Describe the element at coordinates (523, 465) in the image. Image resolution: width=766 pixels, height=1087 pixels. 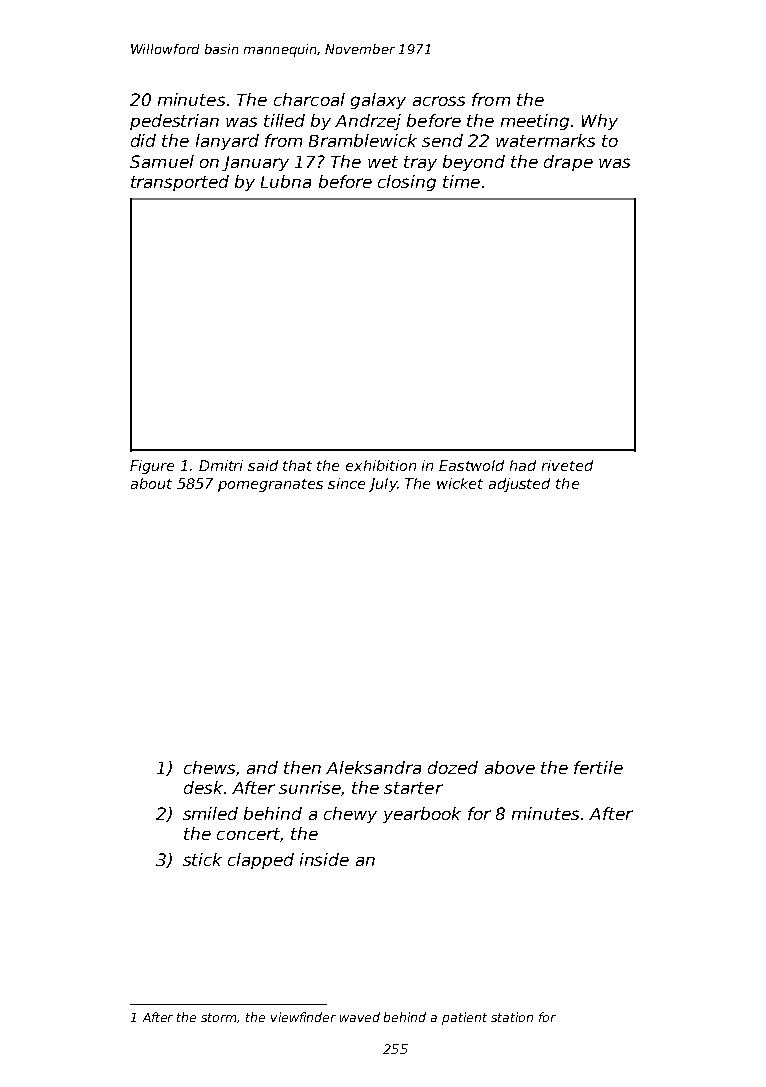
I see `had` at that location.
